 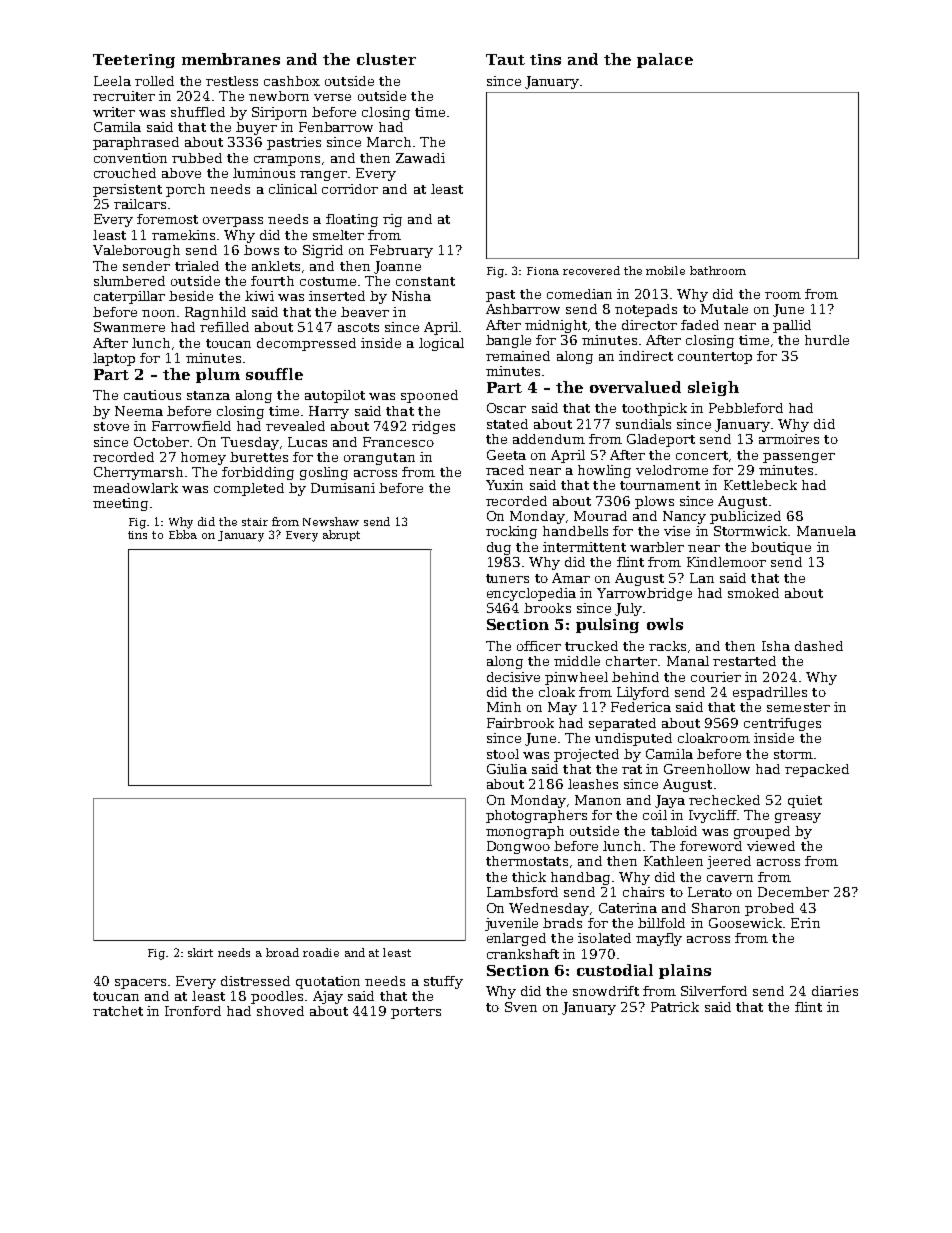 What do you see at coordinates (135, 488) in the screenshot?
I see `meadowlark` at bounding box center [135, 488].
